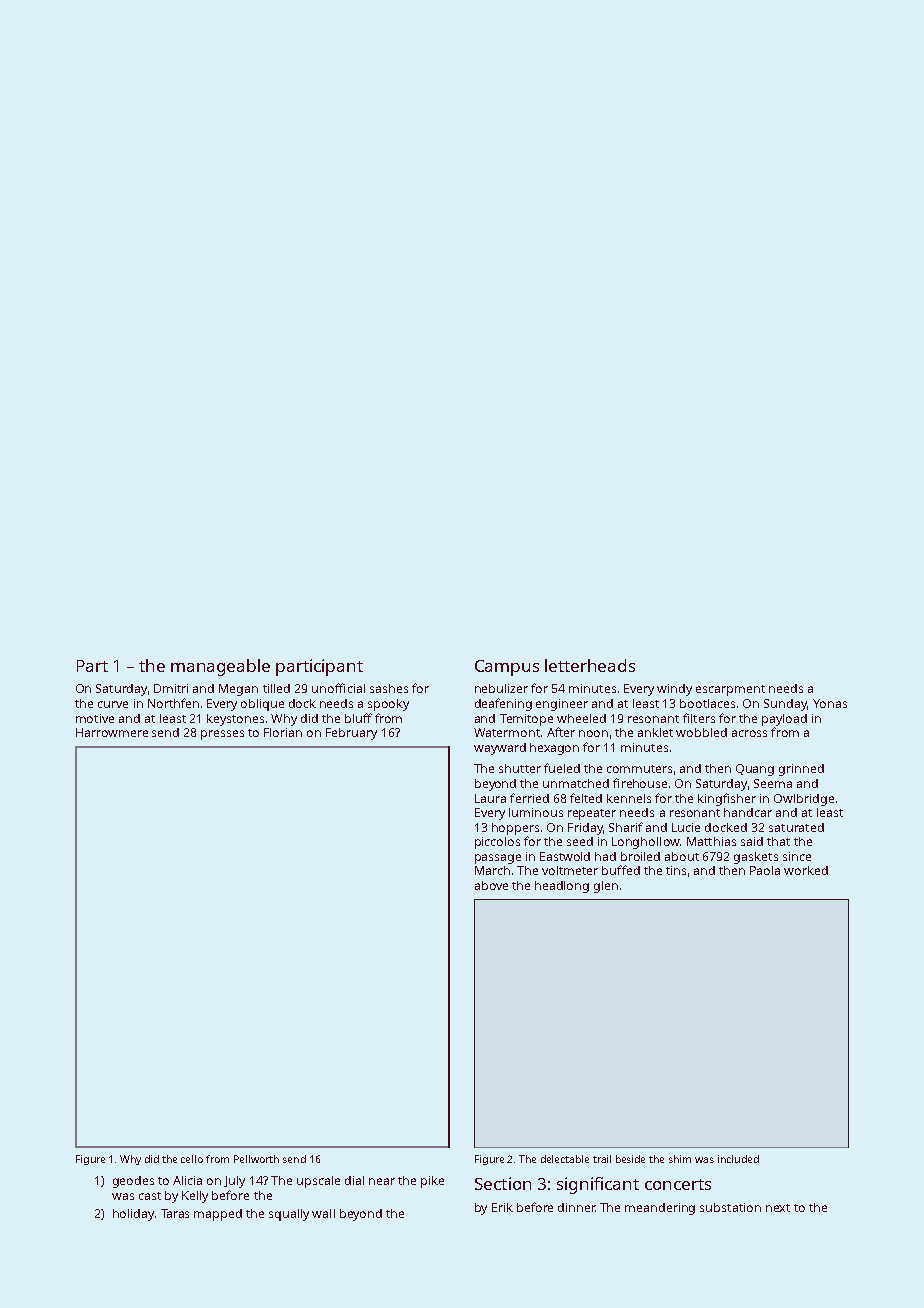 The height and width of the document is (1308, 924). Describe the element at coordinates (133, 1215) in the document. I see `holiday` at that location.
